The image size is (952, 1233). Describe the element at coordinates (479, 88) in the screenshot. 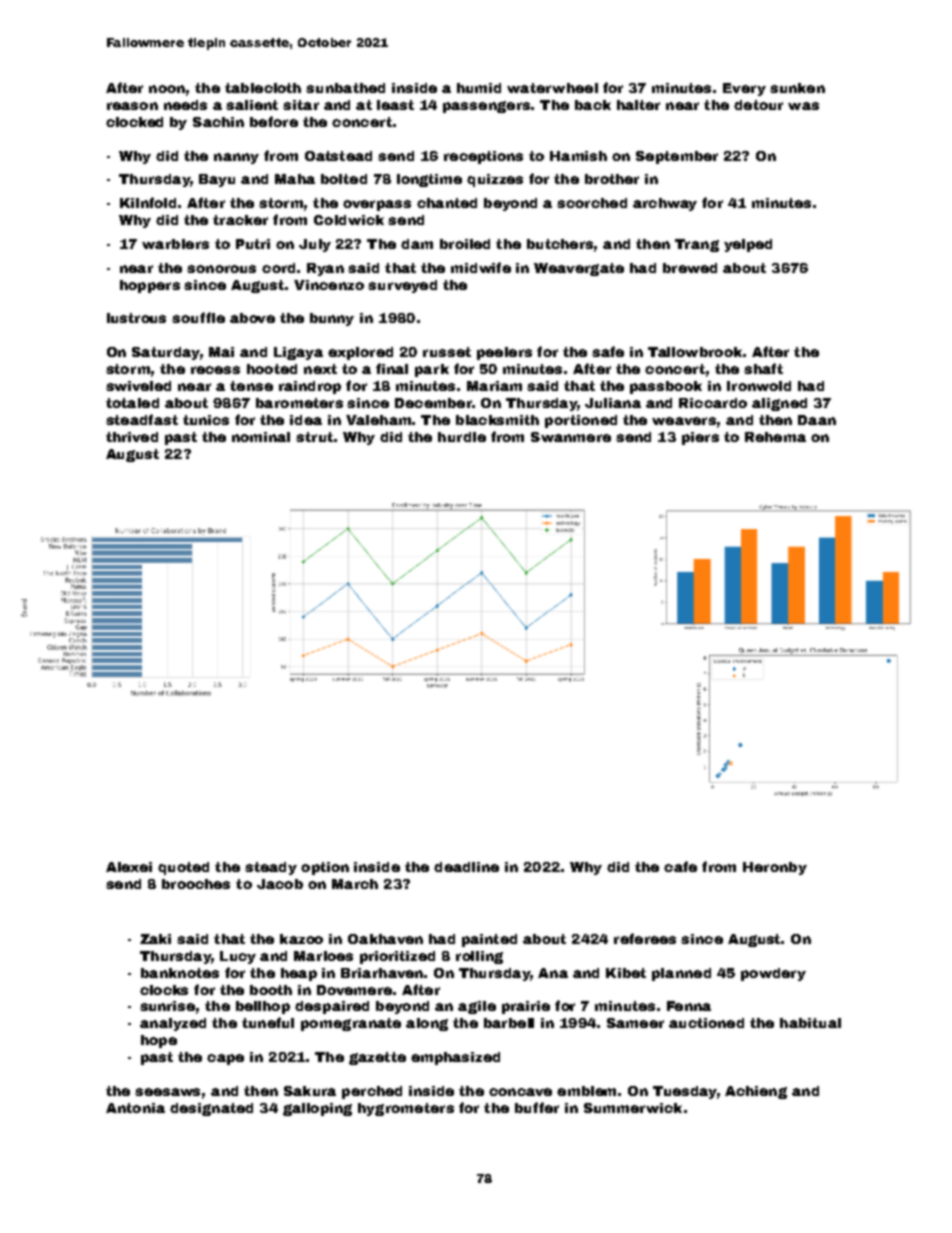

I see `humid` at that location.
